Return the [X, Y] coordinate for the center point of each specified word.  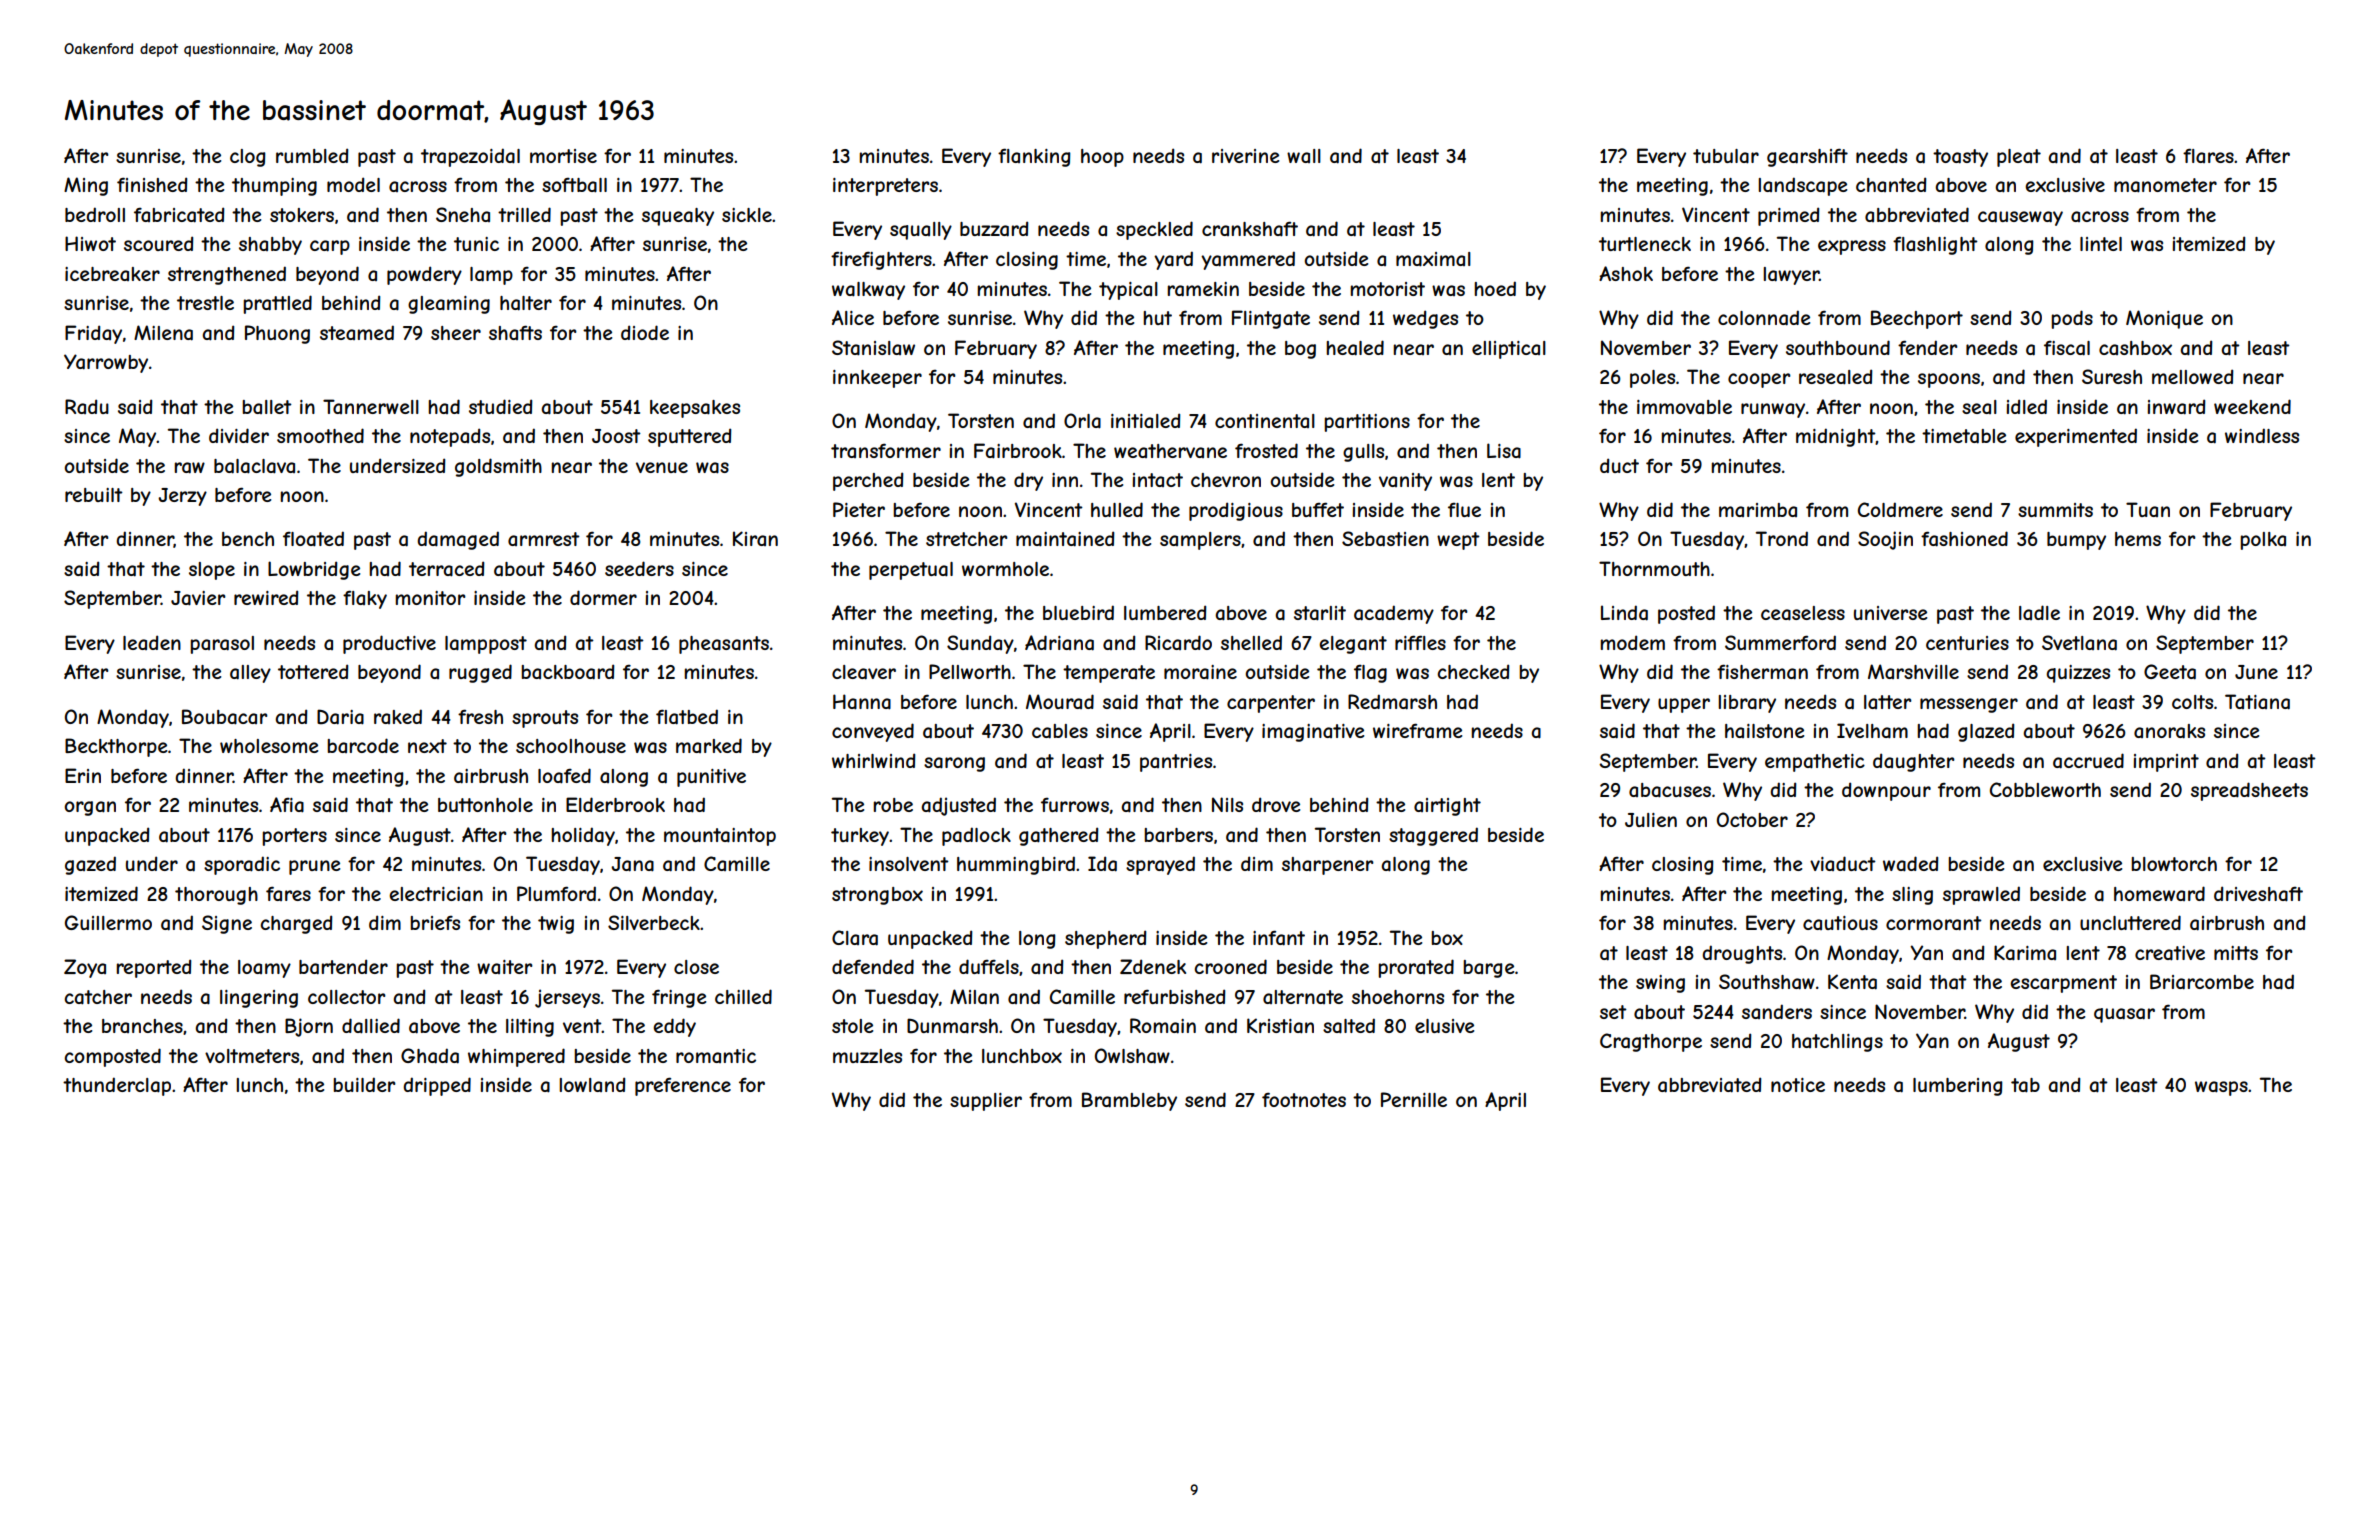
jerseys [567, 998]
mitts [2236, 953]
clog [248, 158]
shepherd [1105, 939]
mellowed [2192, 376]
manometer [2165, 185]
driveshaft [2258, 894]
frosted [1266, 450]
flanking [1034, 157]
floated [313, 539]
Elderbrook [615, 804]
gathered [1058, 836]
